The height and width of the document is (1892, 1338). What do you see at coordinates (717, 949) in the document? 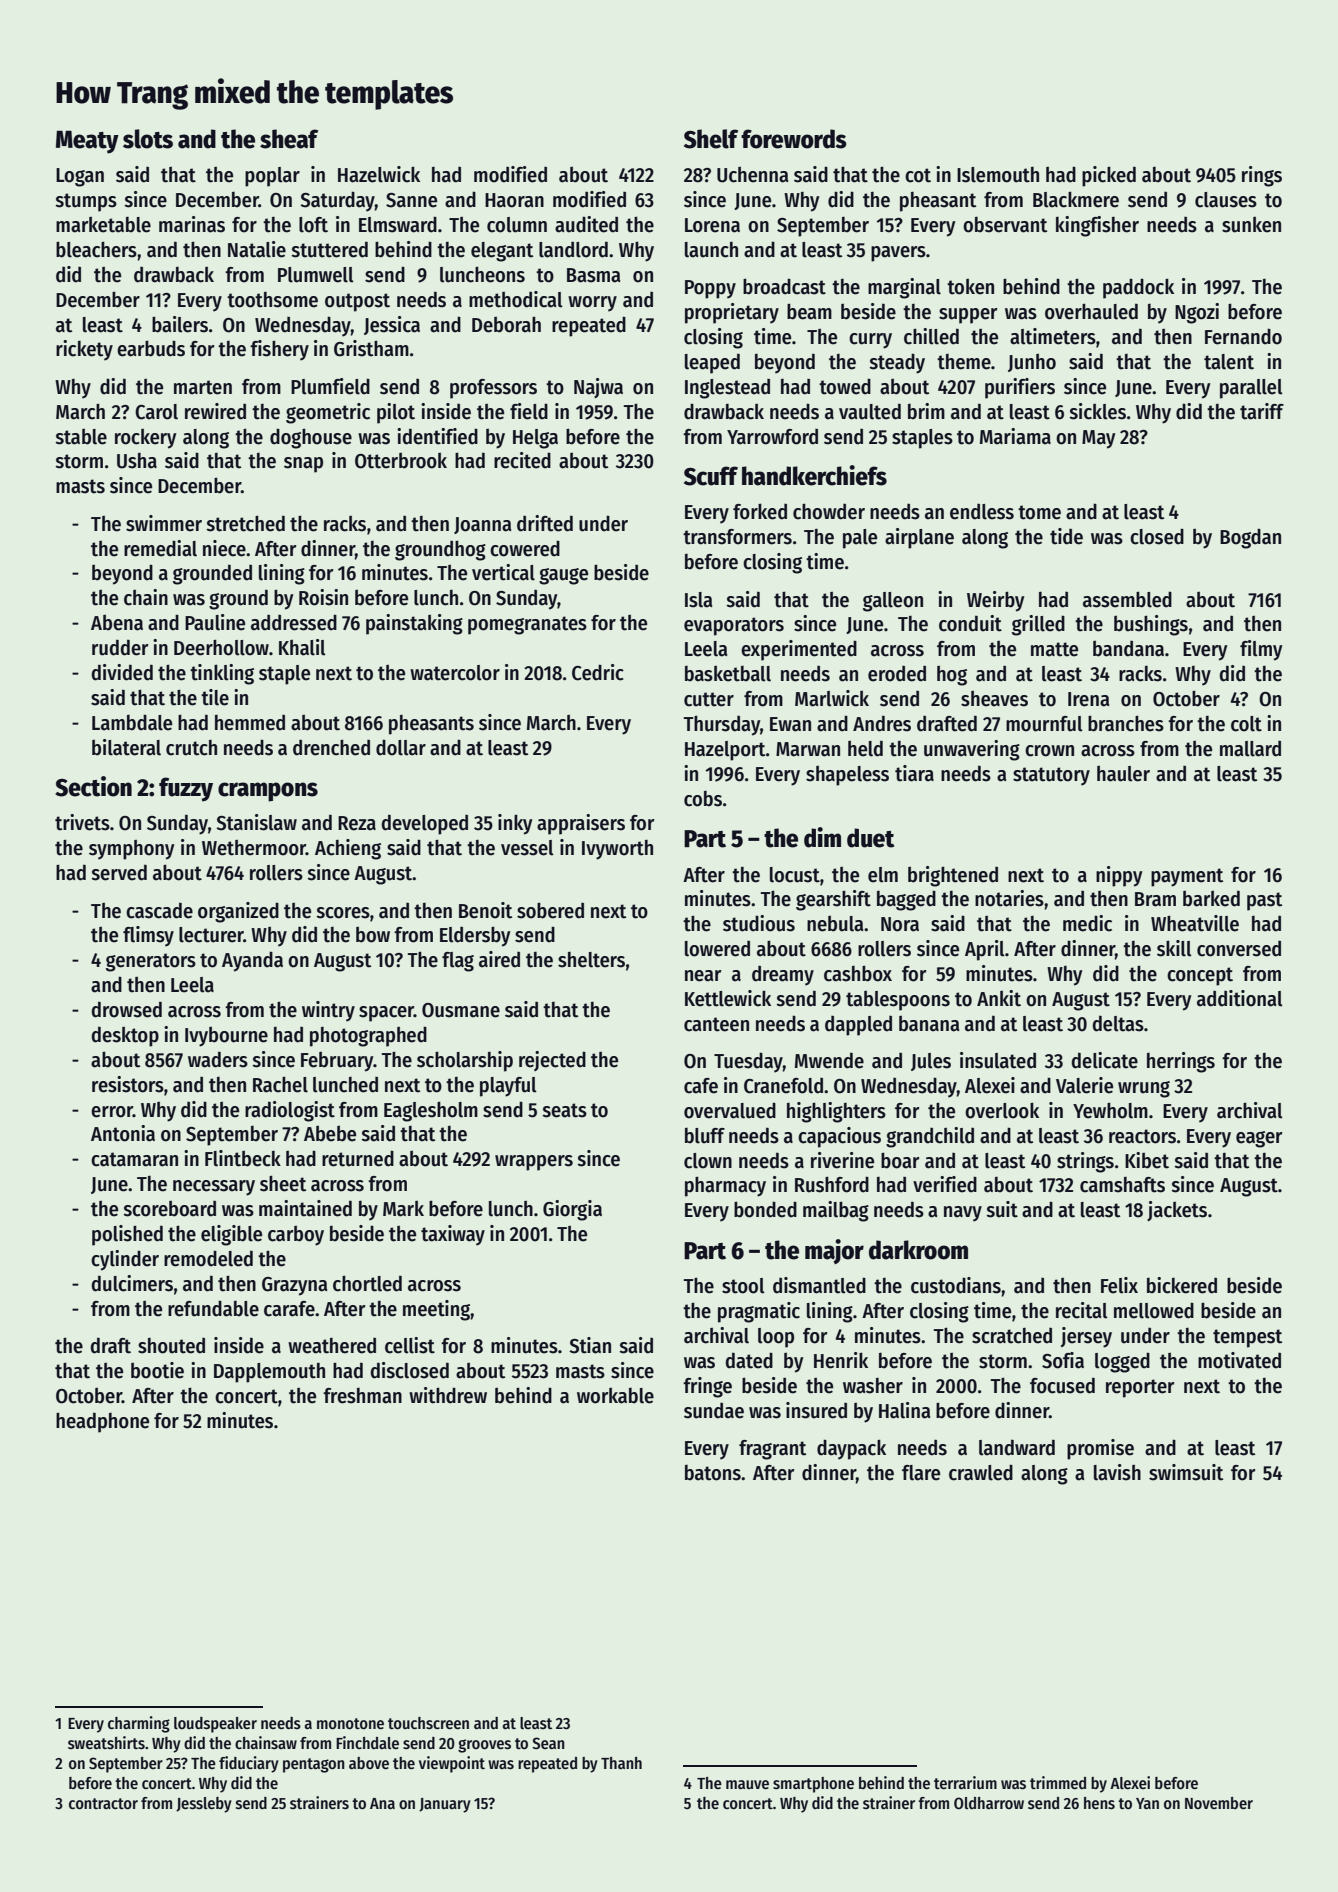
I see `lowered` at bounding box center [717, 949].
